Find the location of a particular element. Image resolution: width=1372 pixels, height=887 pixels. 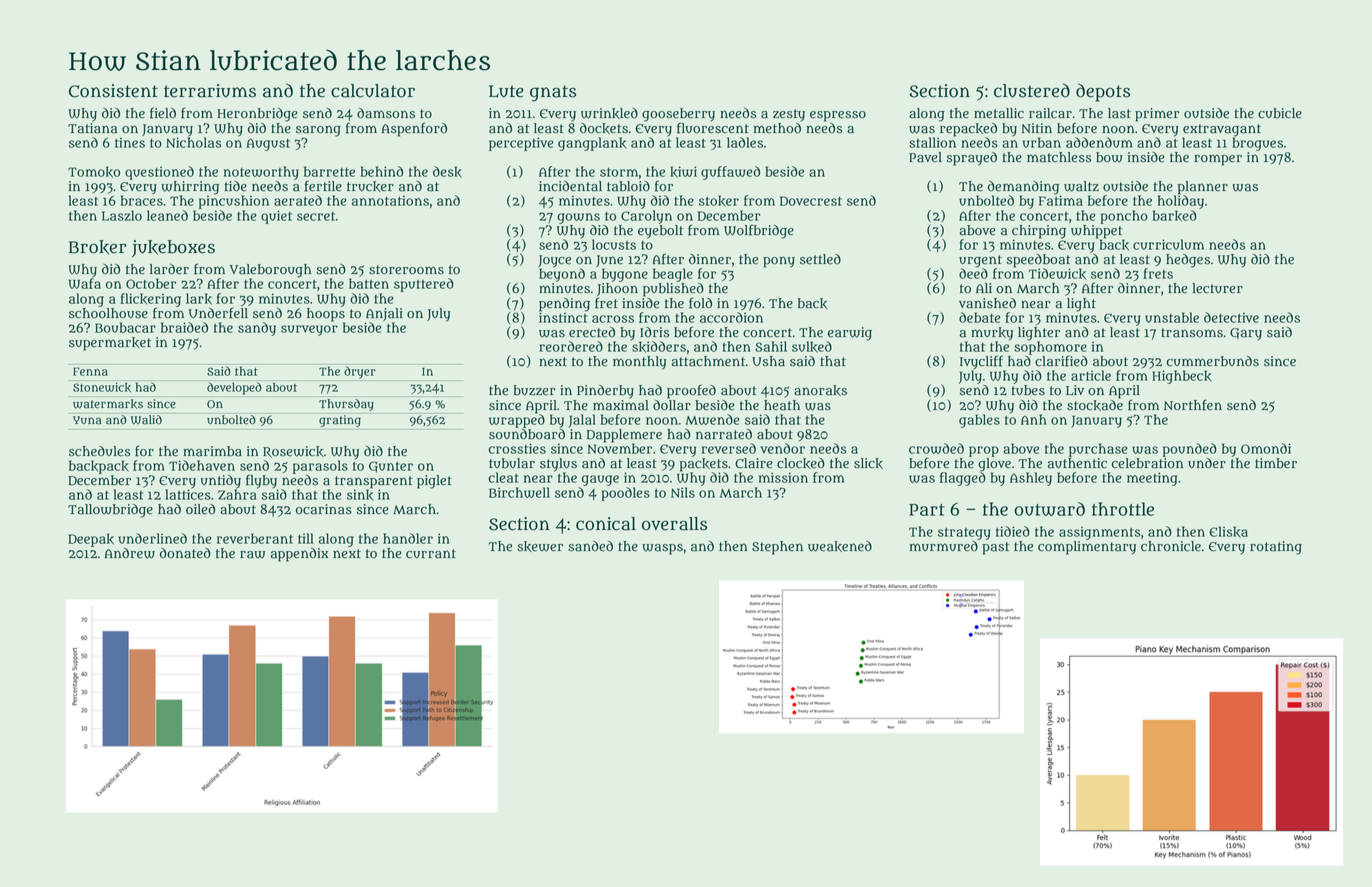

donated is located at coordinates (185, 553).
